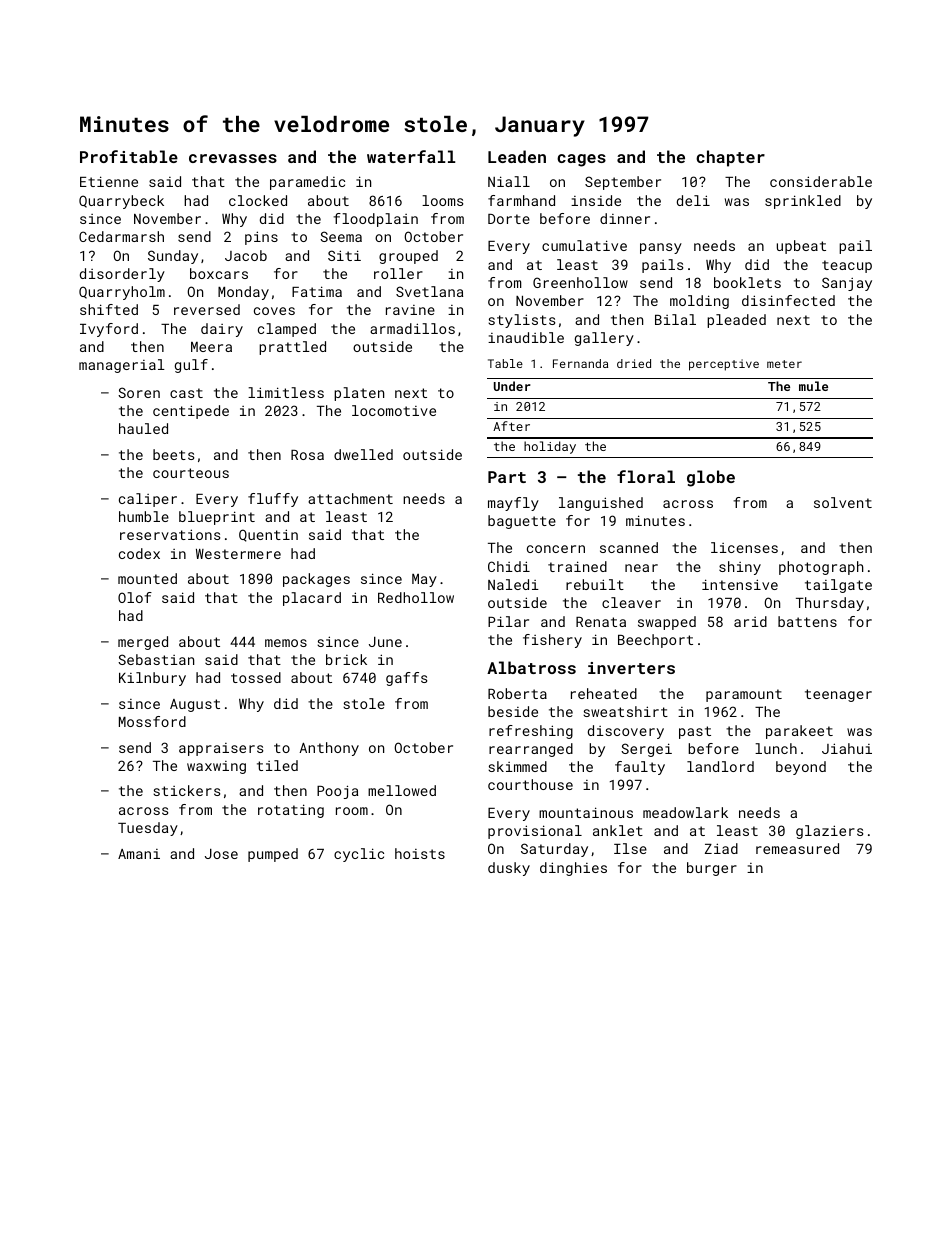 The width and height of the image is (952, 1233). I want to click on Fernanda, so click(580, 363).
